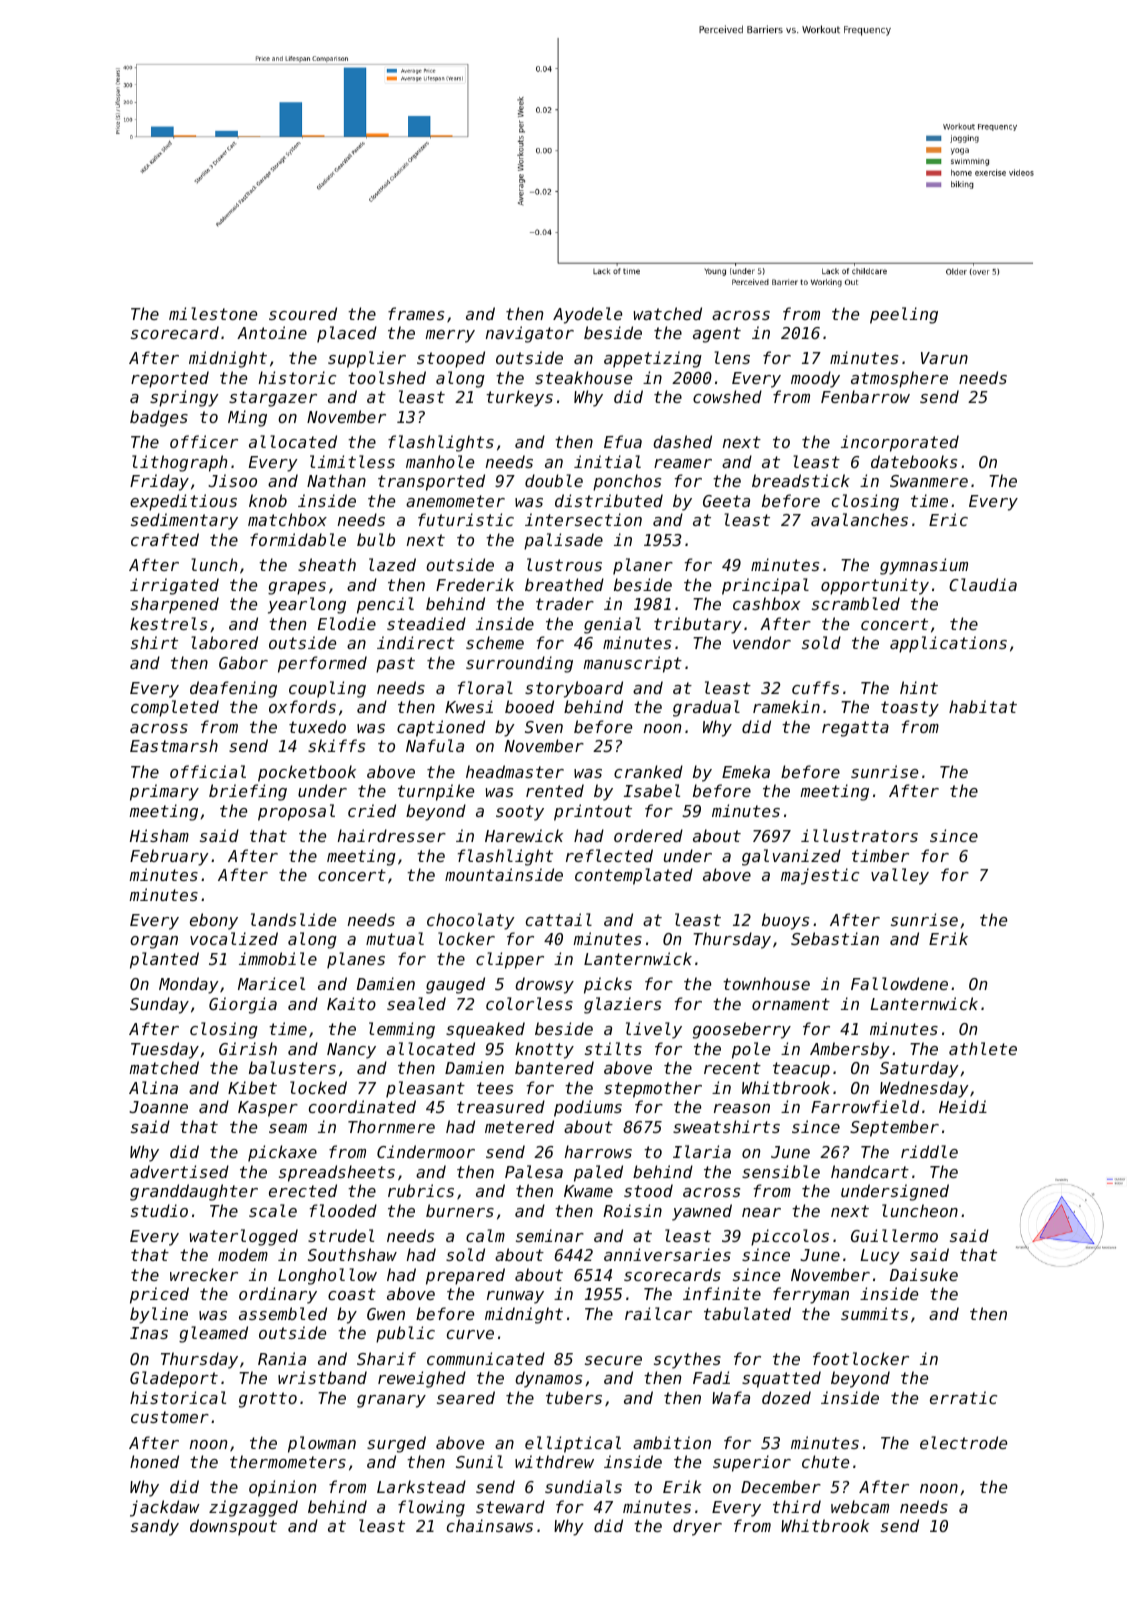  I want to click on Fallowdene, so click(899, 983).
